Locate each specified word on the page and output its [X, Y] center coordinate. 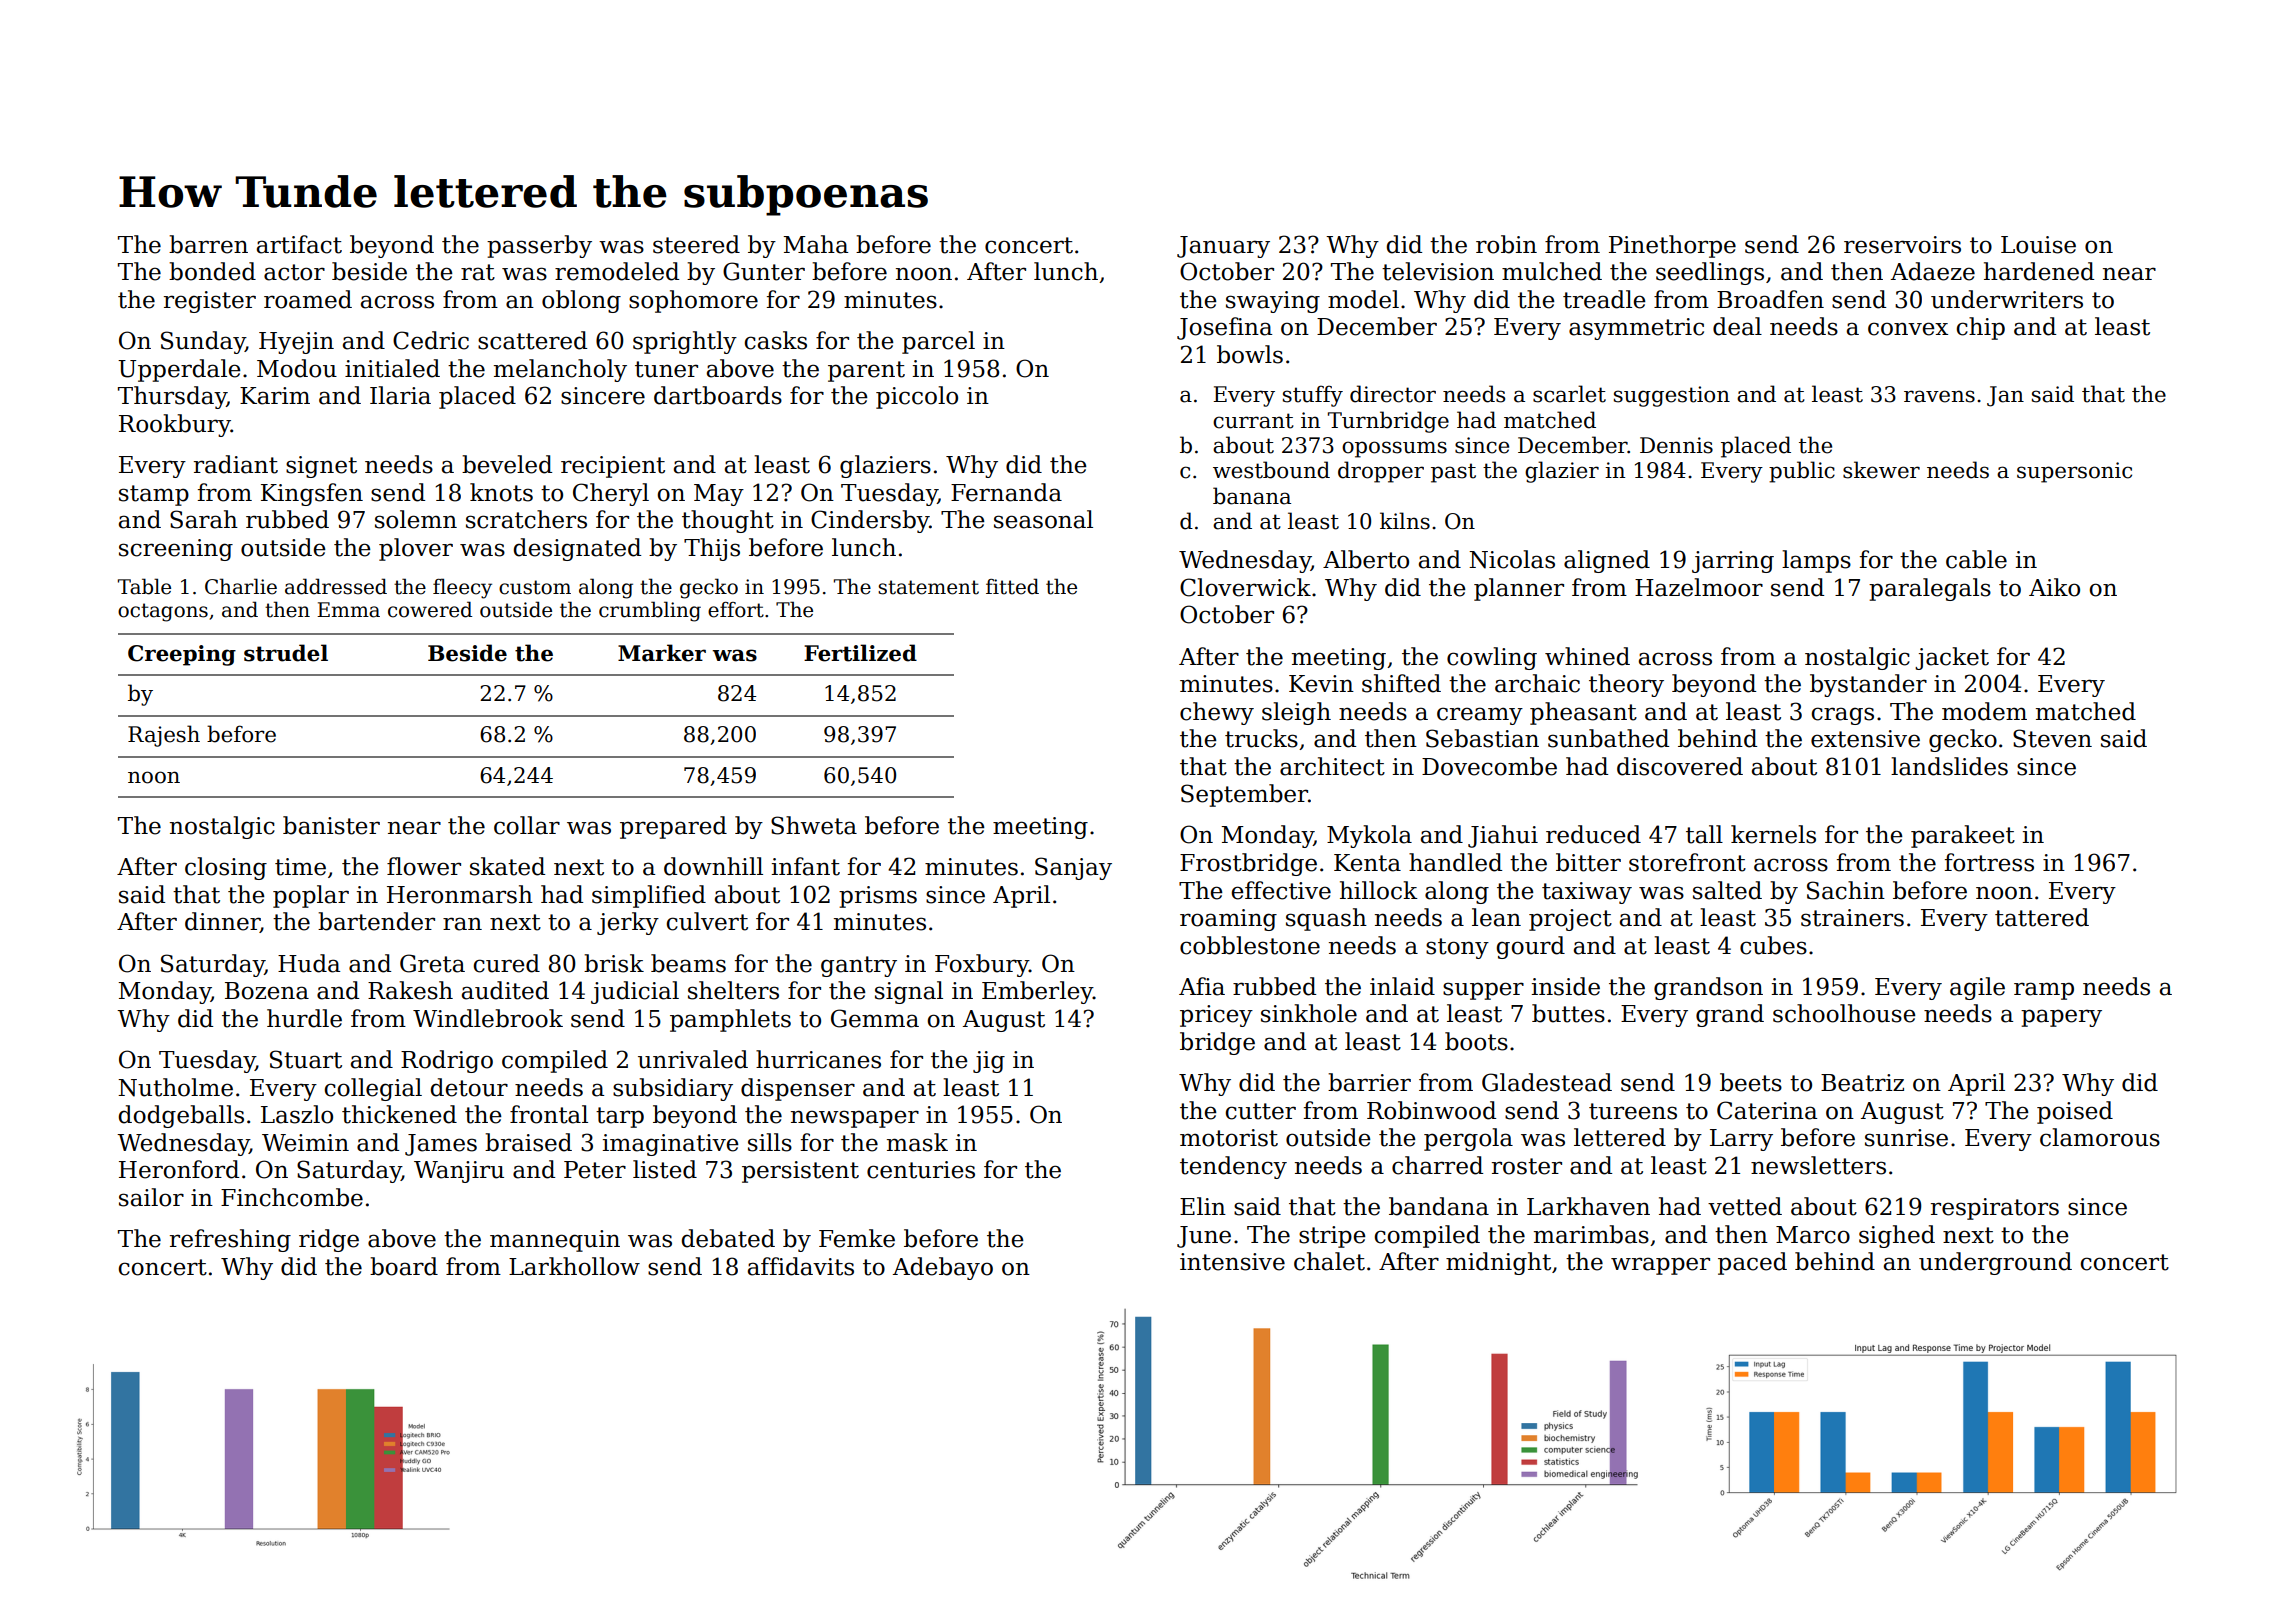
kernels [1773, 834]
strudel [286, 653]
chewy [1217, 713]
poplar [311, 896]
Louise [2038, 245]
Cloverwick [1245, 587]
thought [728, 521]
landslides [1949, 766]
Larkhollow [574, 1266]
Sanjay [1073, 868]
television [1438, 271]
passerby [539, 246]
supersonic [2074, 472]
